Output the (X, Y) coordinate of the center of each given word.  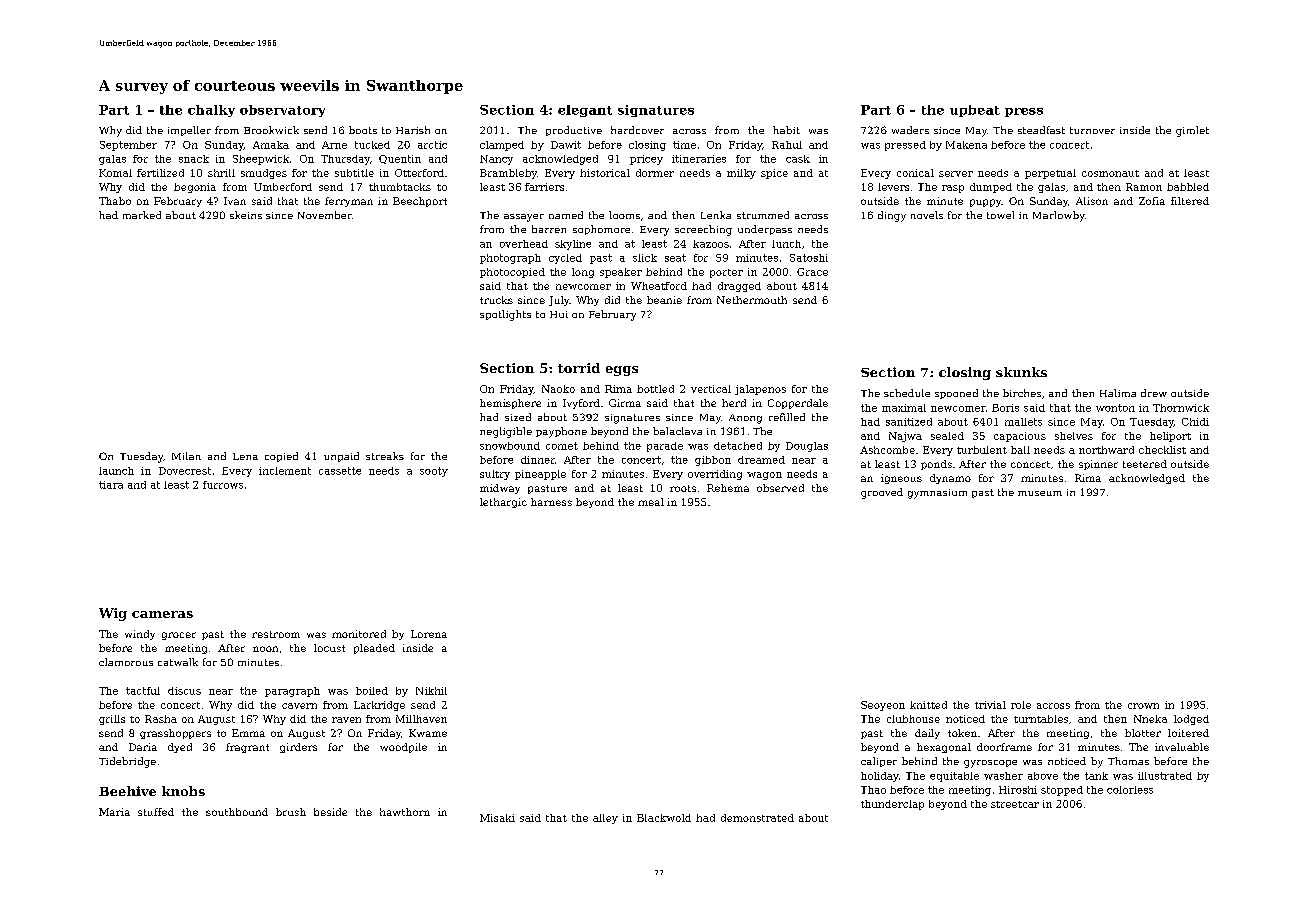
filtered (1190, 201)
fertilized (160, 173)
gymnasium (937, 494)
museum (1040, 493)
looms (624, 215)
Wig (113, 614)
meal (651, 502)
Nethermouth (752, 300)
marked (142, 215)
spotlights (505, 315)
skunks (1021, 372)
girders (298, 748)
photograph (510, 259)
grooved (882, 493)
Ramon (1144, 187)
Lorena (429, 634)
